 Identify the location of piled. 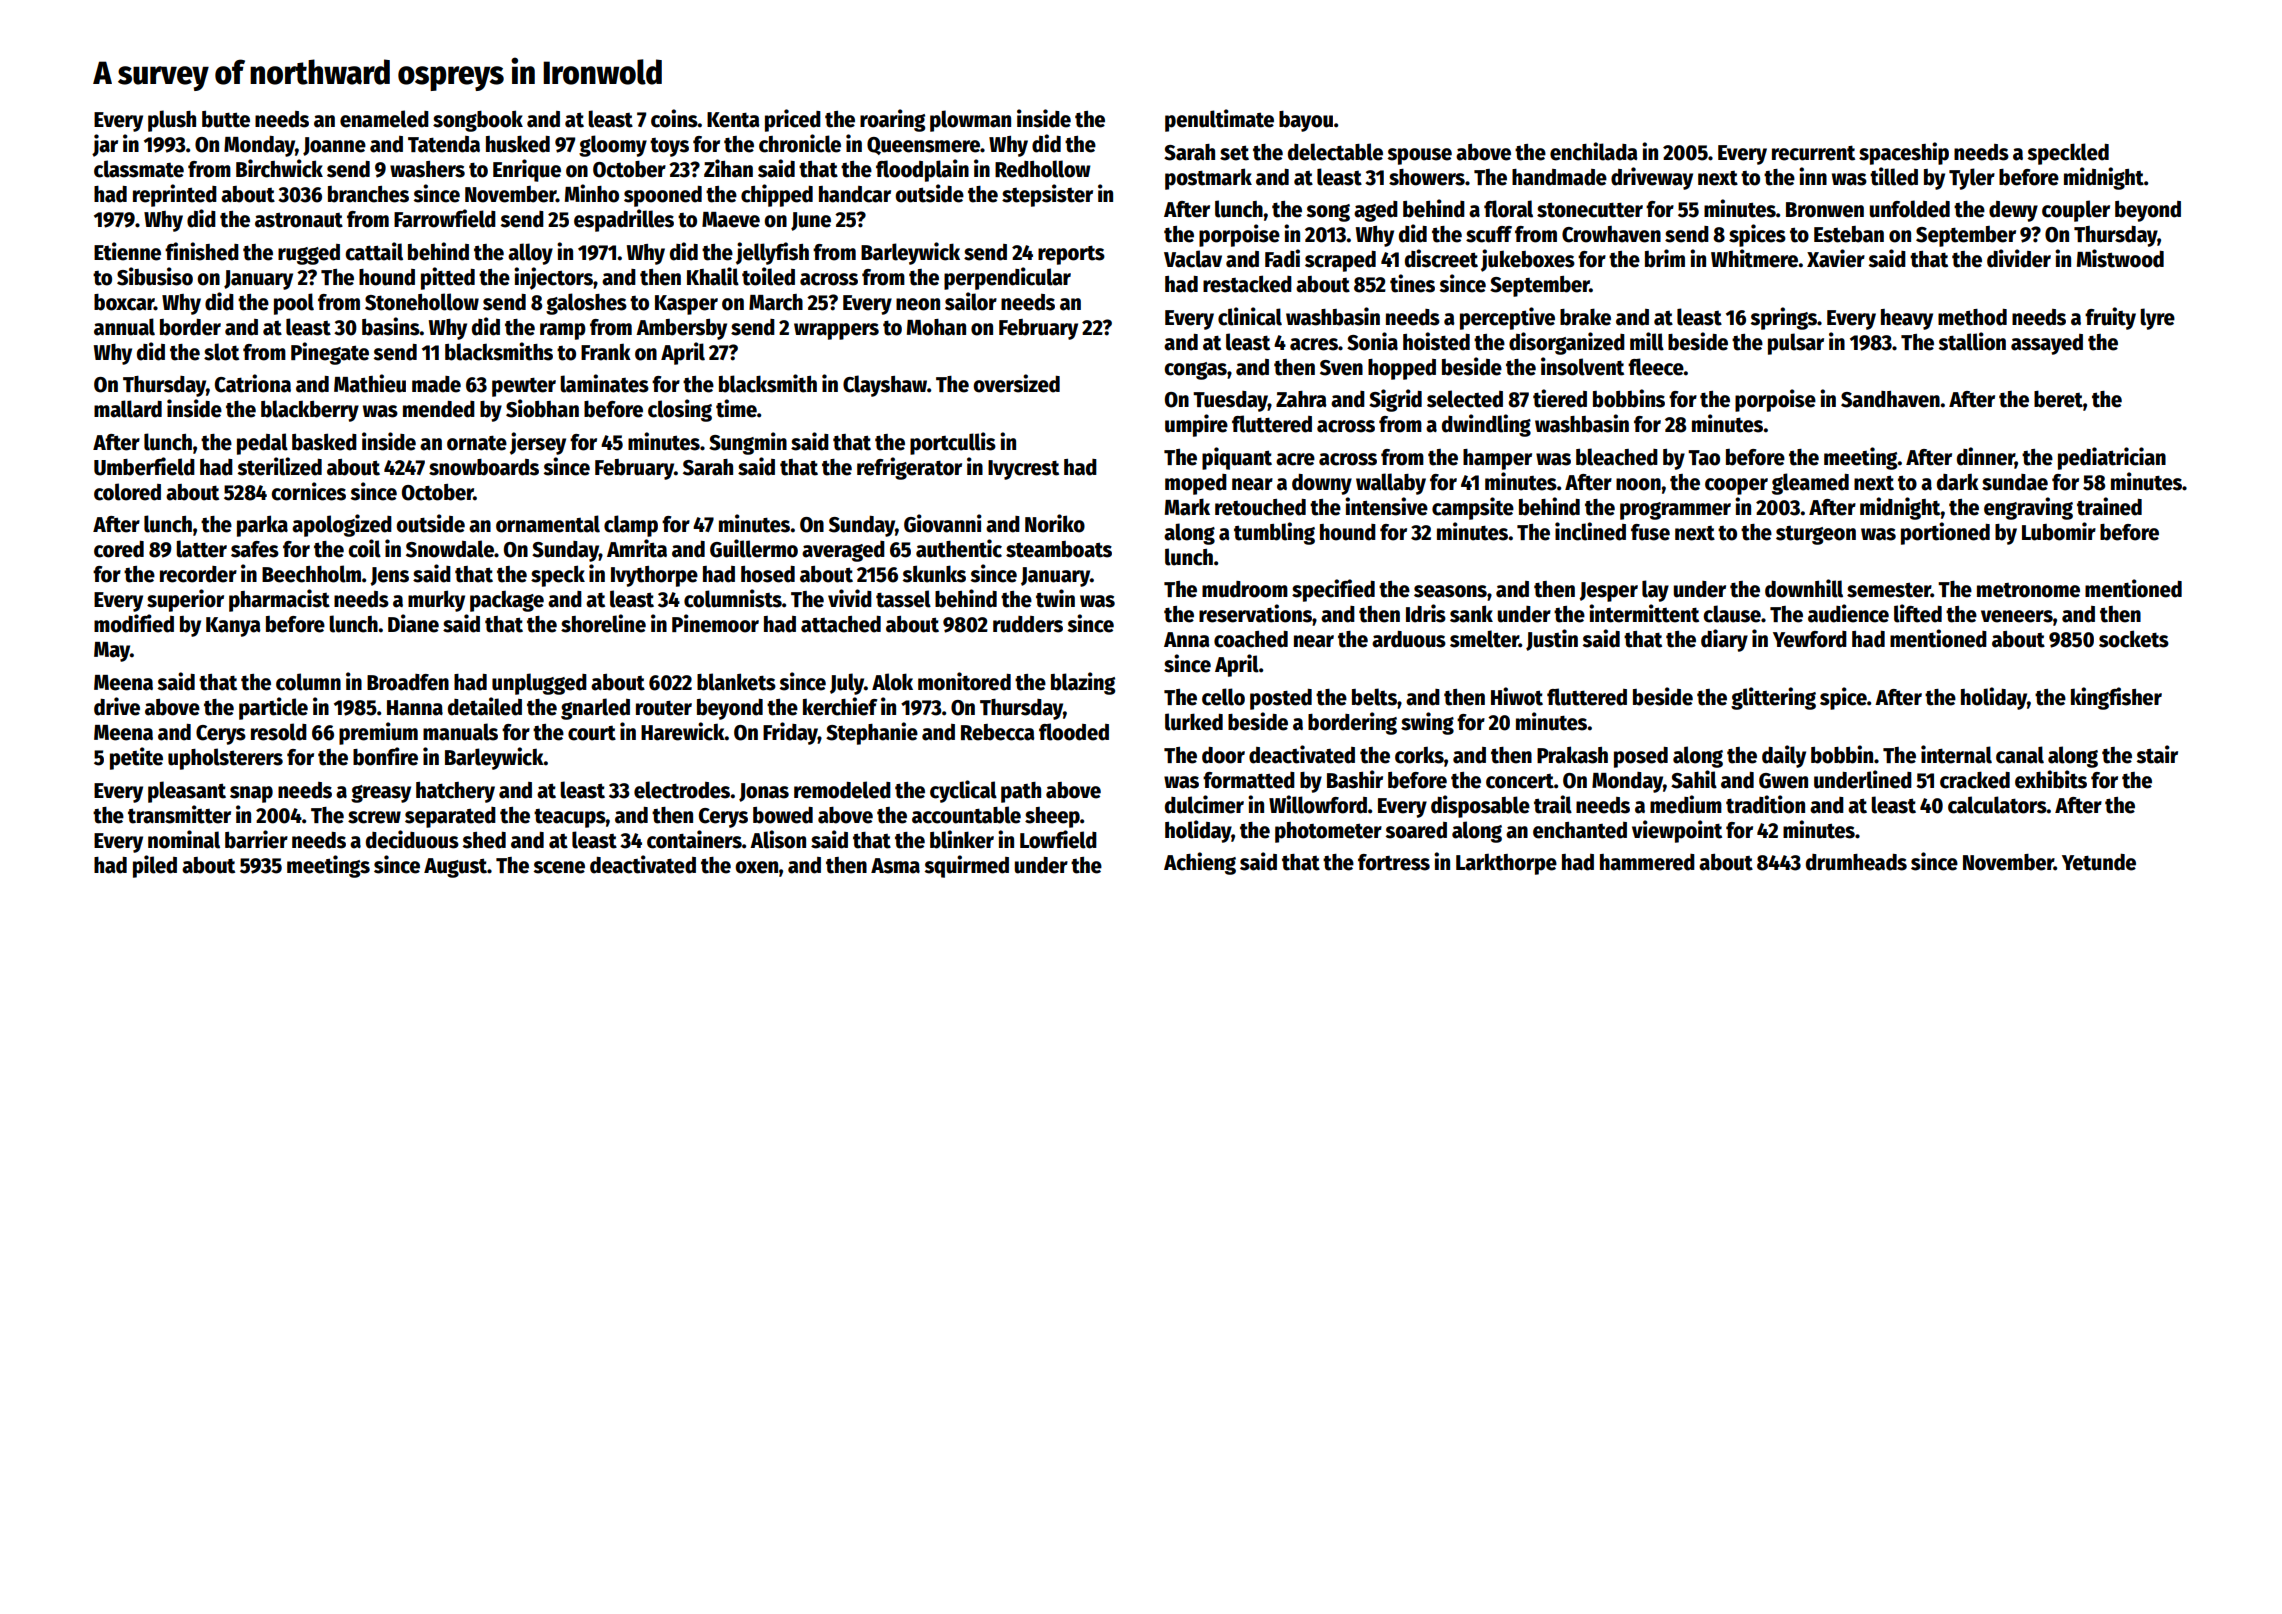
(155, 866).
